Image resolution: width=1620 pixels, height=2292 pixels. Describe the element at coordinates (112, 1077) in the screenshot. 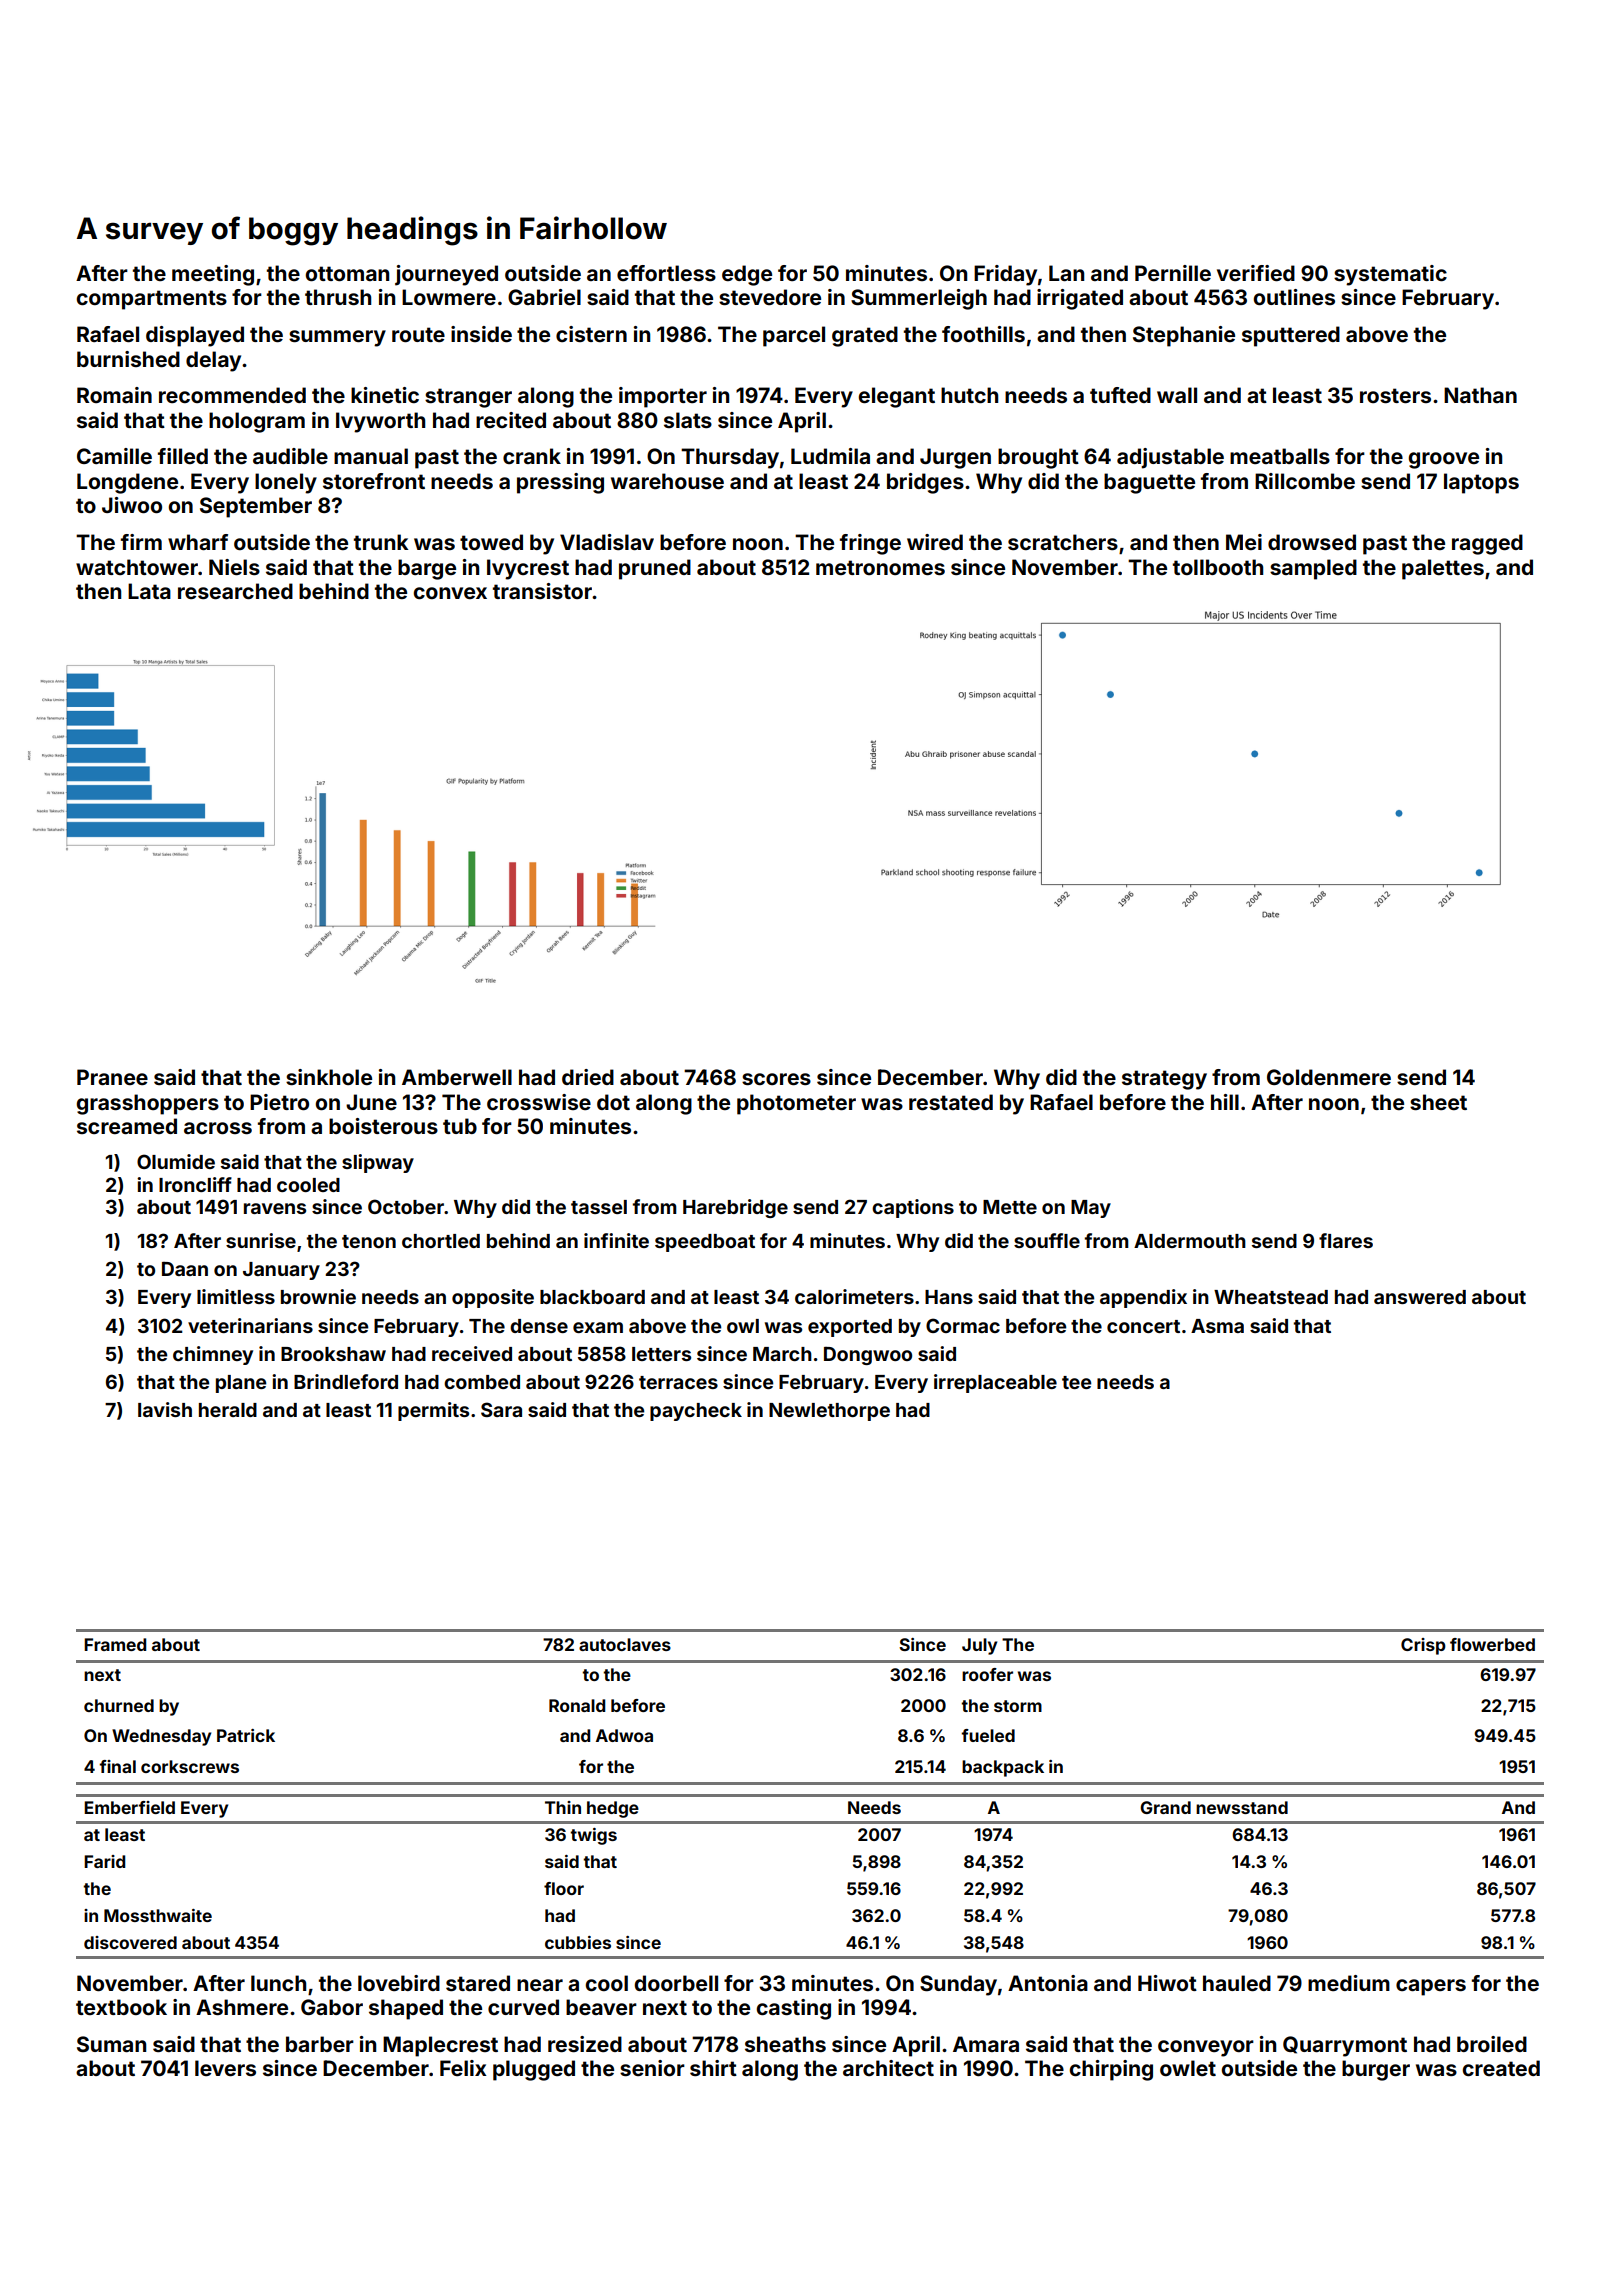

I see `Pranee` at that location.
